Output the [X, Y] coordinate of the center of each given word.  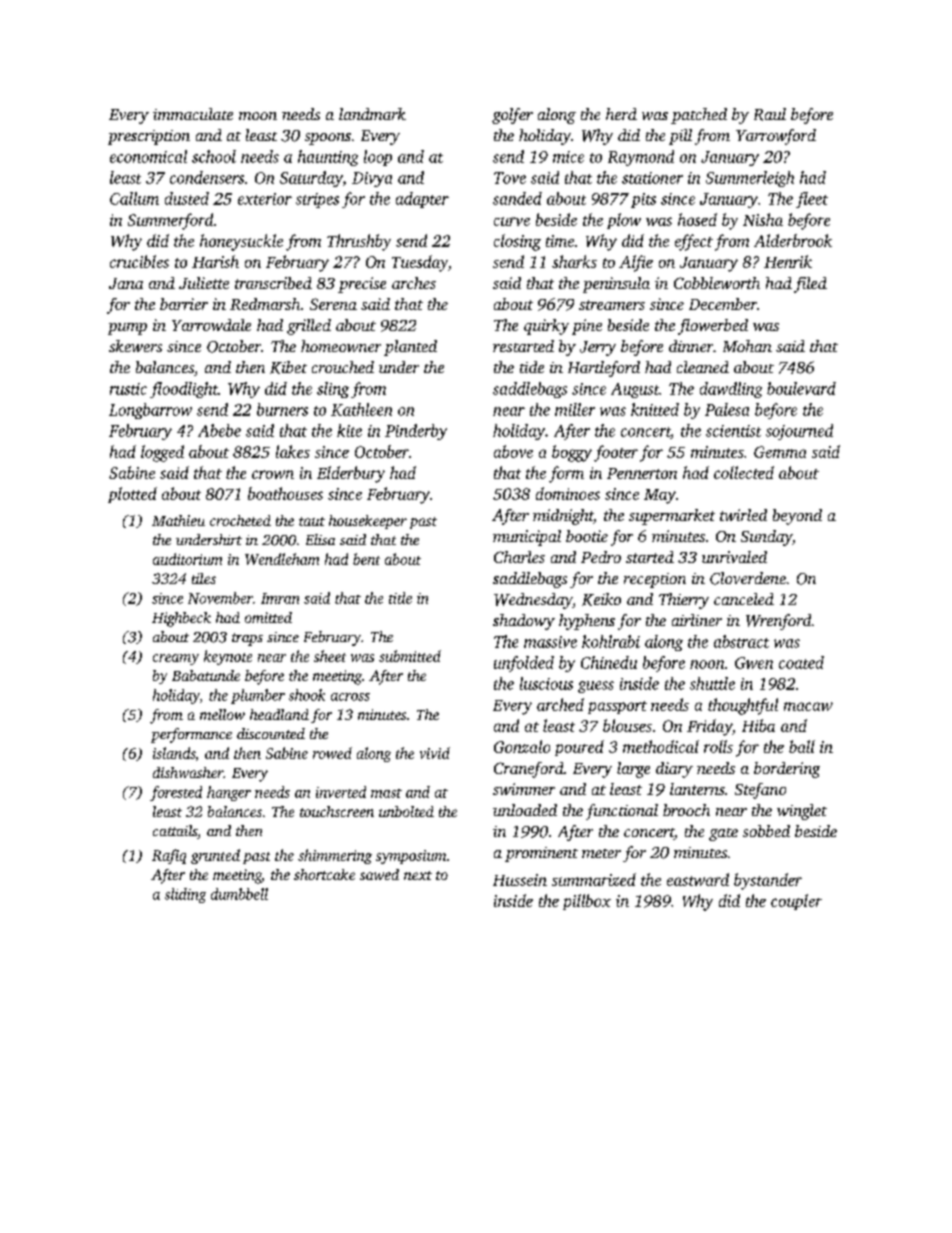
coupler [796, 902]
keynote [228, 657]
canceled [744, 599]
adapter [422, 200]
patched [699, 116]
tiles [204, 578]
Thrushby [359, 242]
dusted [187, 198]
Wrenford [778, 622]
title [400, 598]
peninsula [616, 285]
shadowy [524, 622]
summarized [594, 879]
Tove [510, 178]
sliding [185, 895]
